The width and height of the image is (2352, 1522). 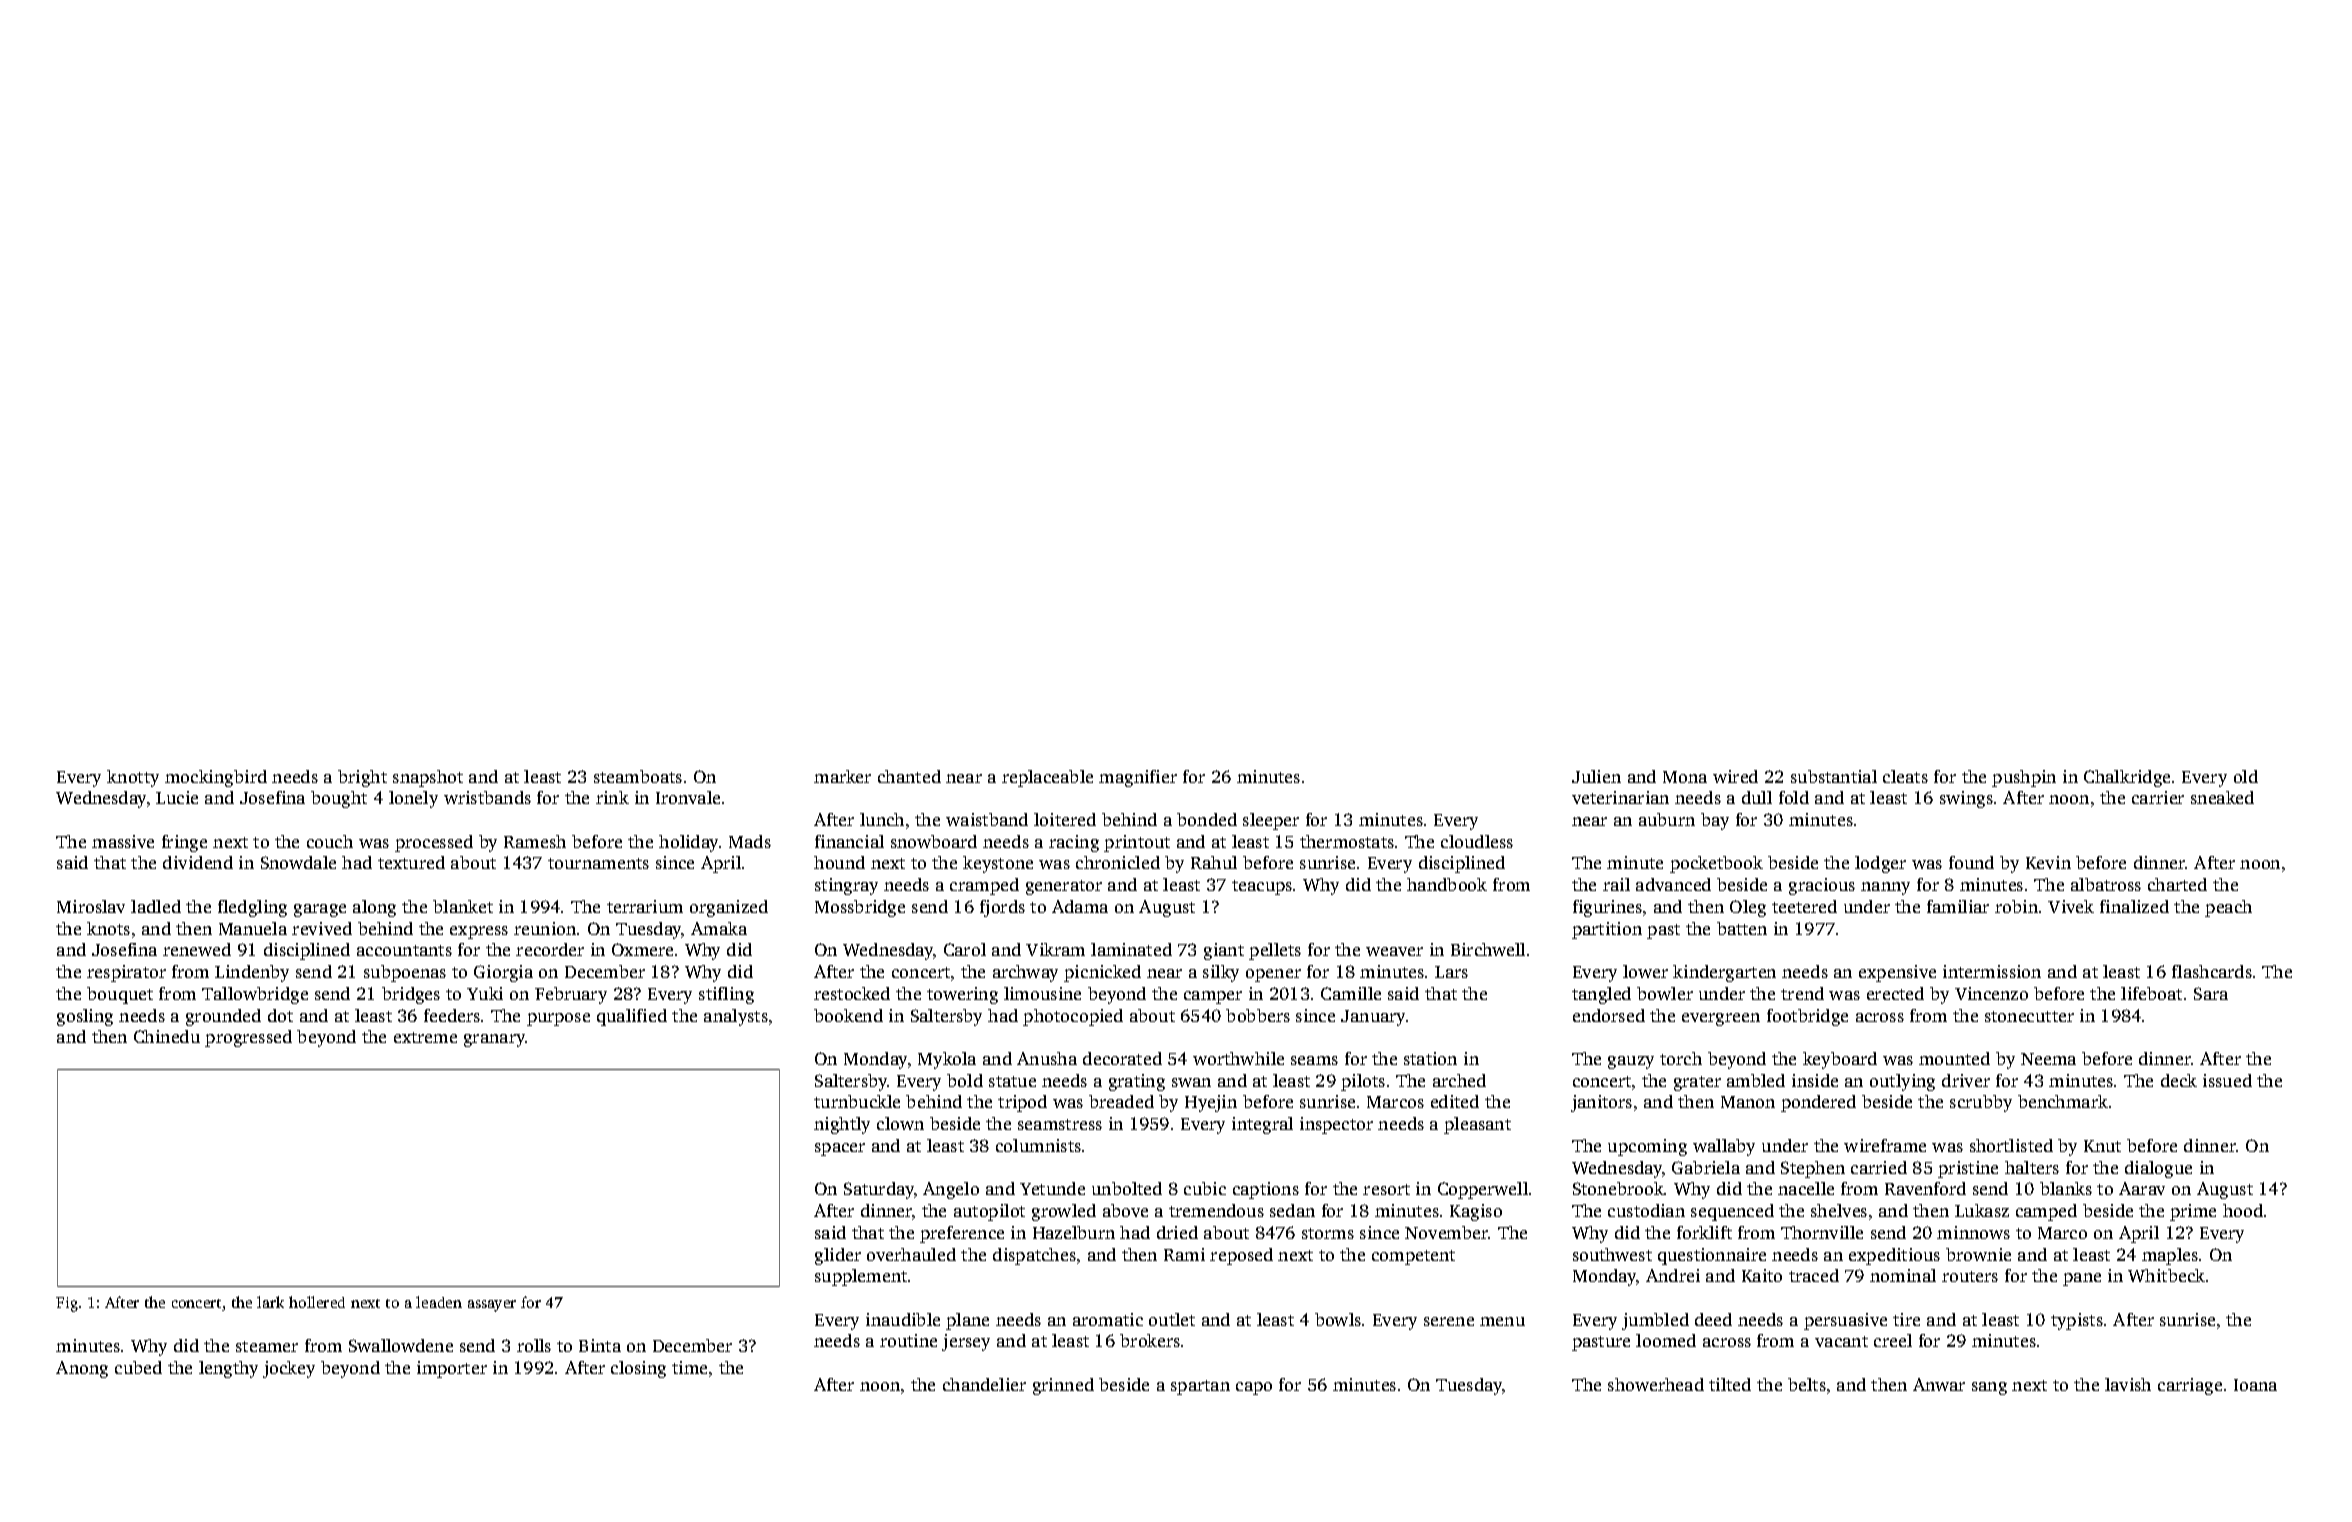 I want to click on capo, so click(x=1254, y=1388).
